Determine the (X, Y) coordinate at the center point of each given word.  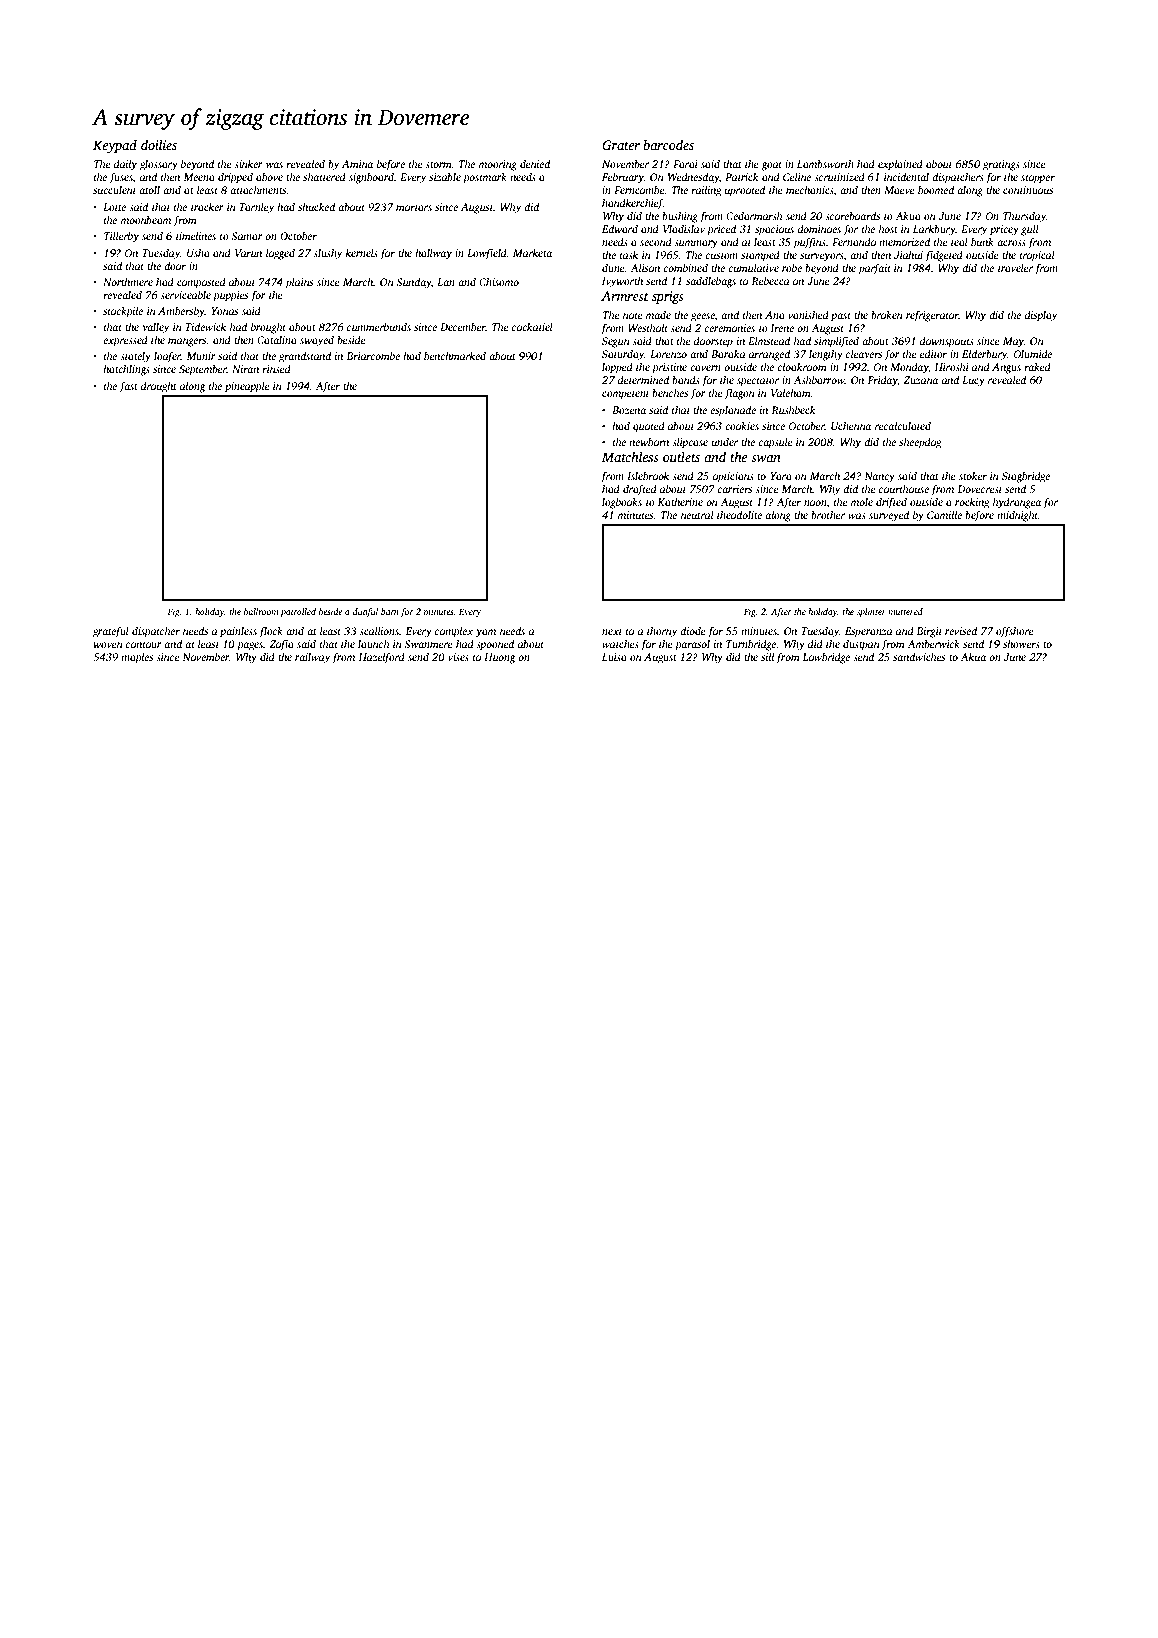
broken (887, 315)
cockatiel (532, 327)
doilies (159, 144)
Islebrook (648, 476)
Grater (621, 145)
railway (312, 658)
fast (128, 387)
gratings (1001, 165)
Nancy (879, 477)
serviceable (185, 295)
